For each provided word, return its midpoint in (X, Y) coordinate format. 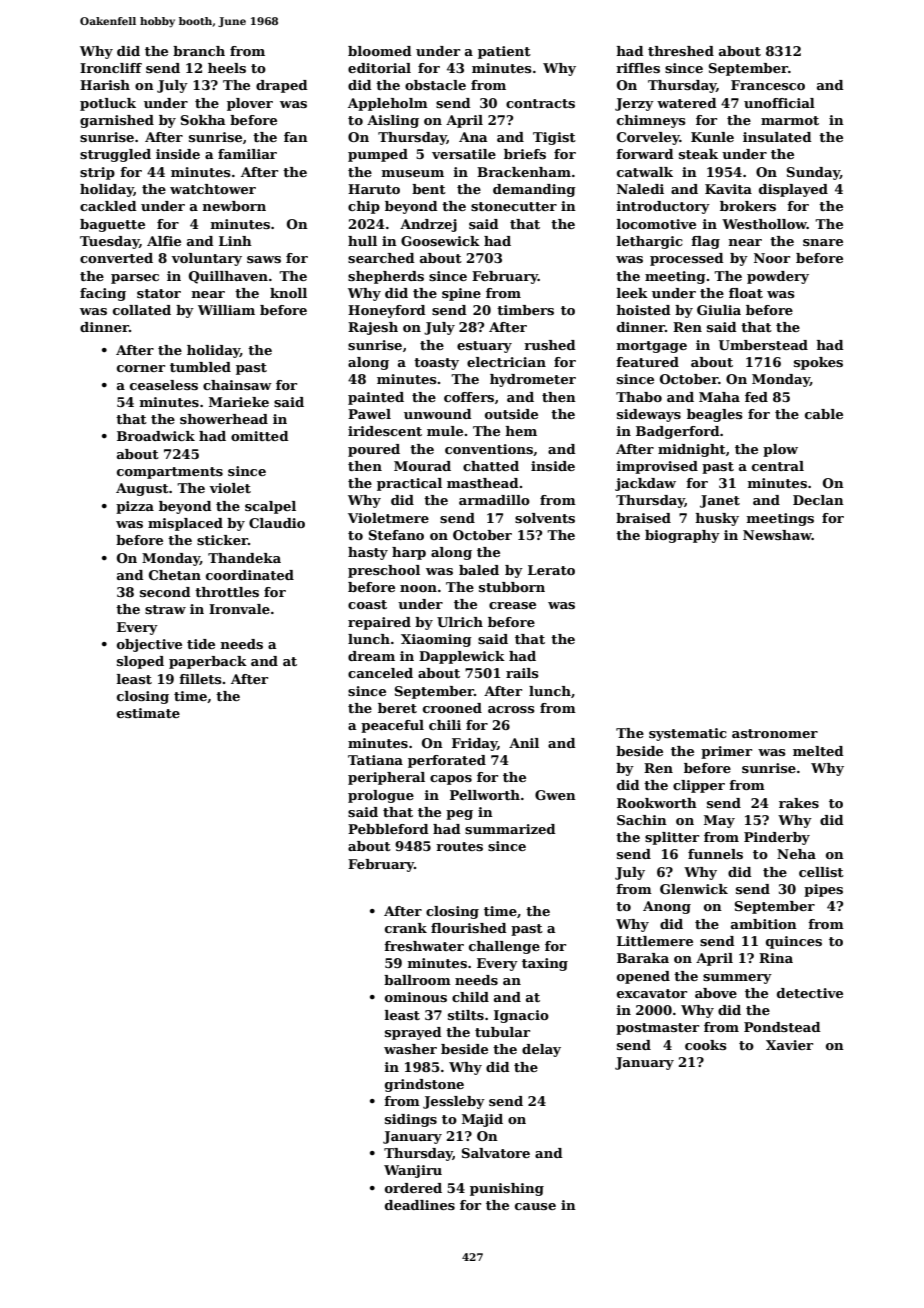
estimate (148, 713)
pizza (135, 507)
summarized (510, 829)
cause (535, 1206)
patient (504, 52)
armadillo (494, 500)
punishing (507, 1189)
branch (199, 51)
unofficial (779, 103)
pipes (823, 890)
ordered (413, 1188)
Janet (720, 501)
